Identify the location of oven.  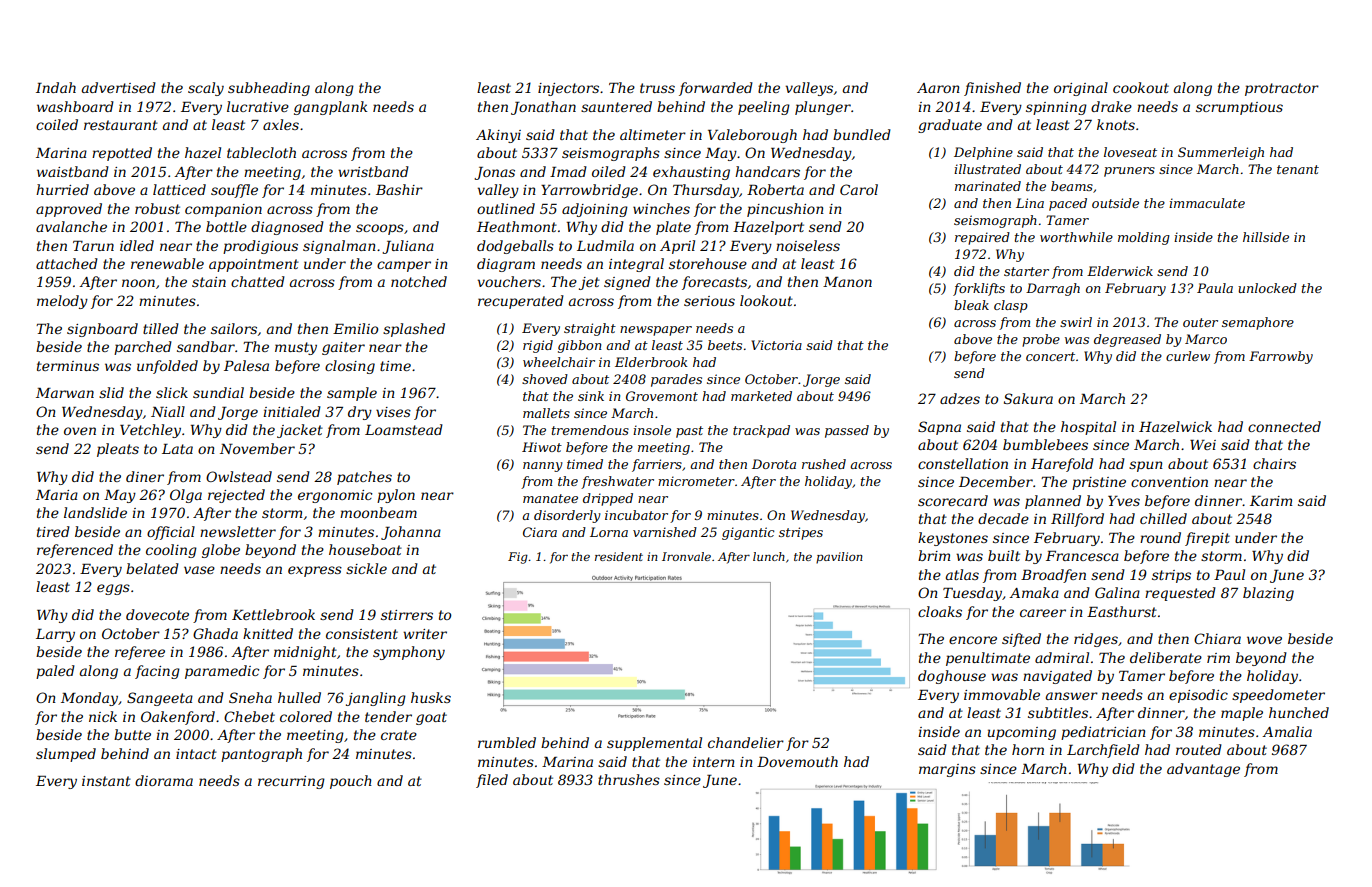
(80, 431).
